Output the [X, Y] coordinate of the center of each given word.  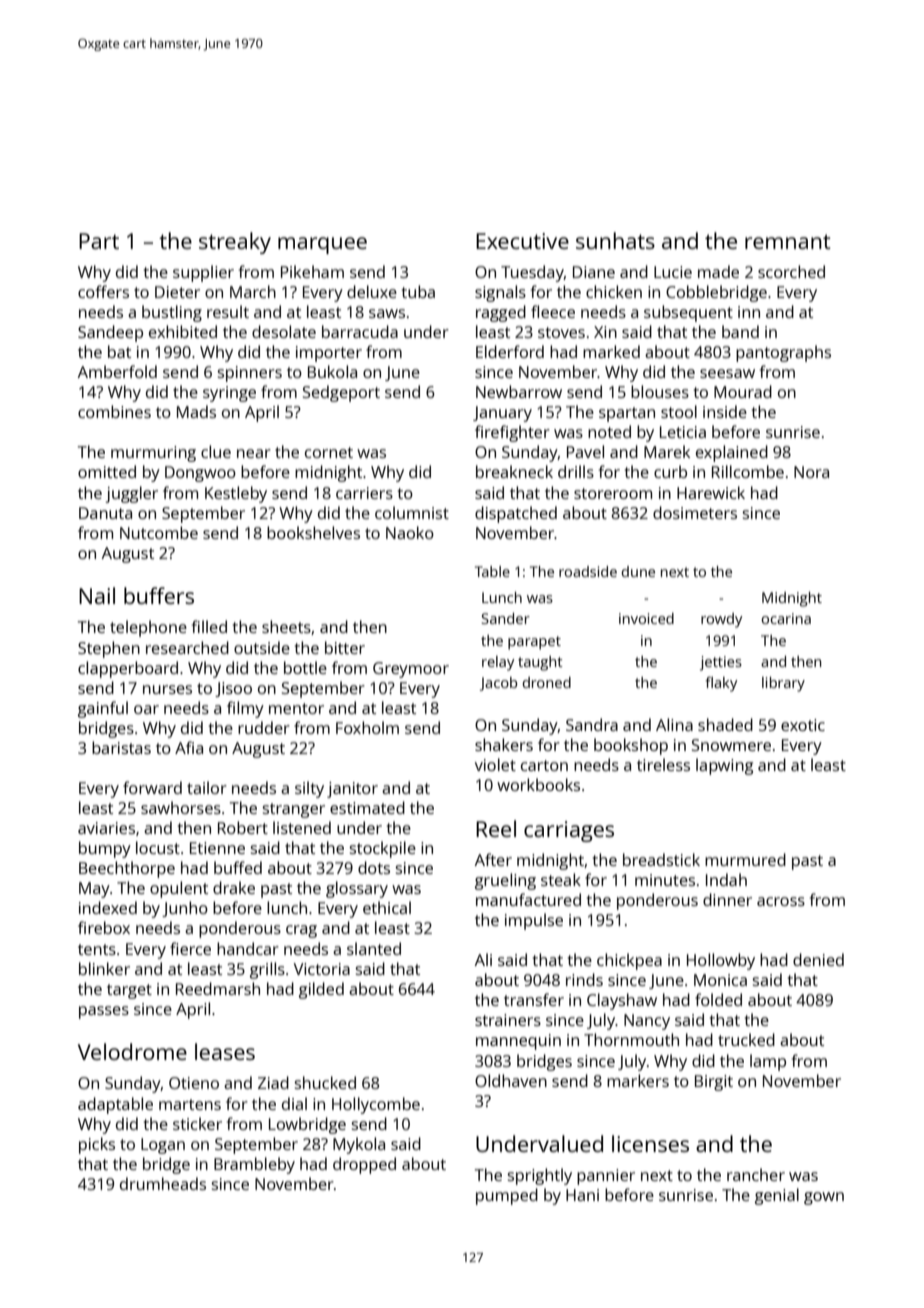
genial [777, 1196]
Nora [811, 472]
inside [725, 411]
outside [262, 647]
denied [818, 959]
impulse [534, 921]
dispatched [516, 514]
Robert [243, 827]
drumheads [163, 1183]
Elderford [510, 351]
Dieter [177, 292]
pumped [507, 1196]
